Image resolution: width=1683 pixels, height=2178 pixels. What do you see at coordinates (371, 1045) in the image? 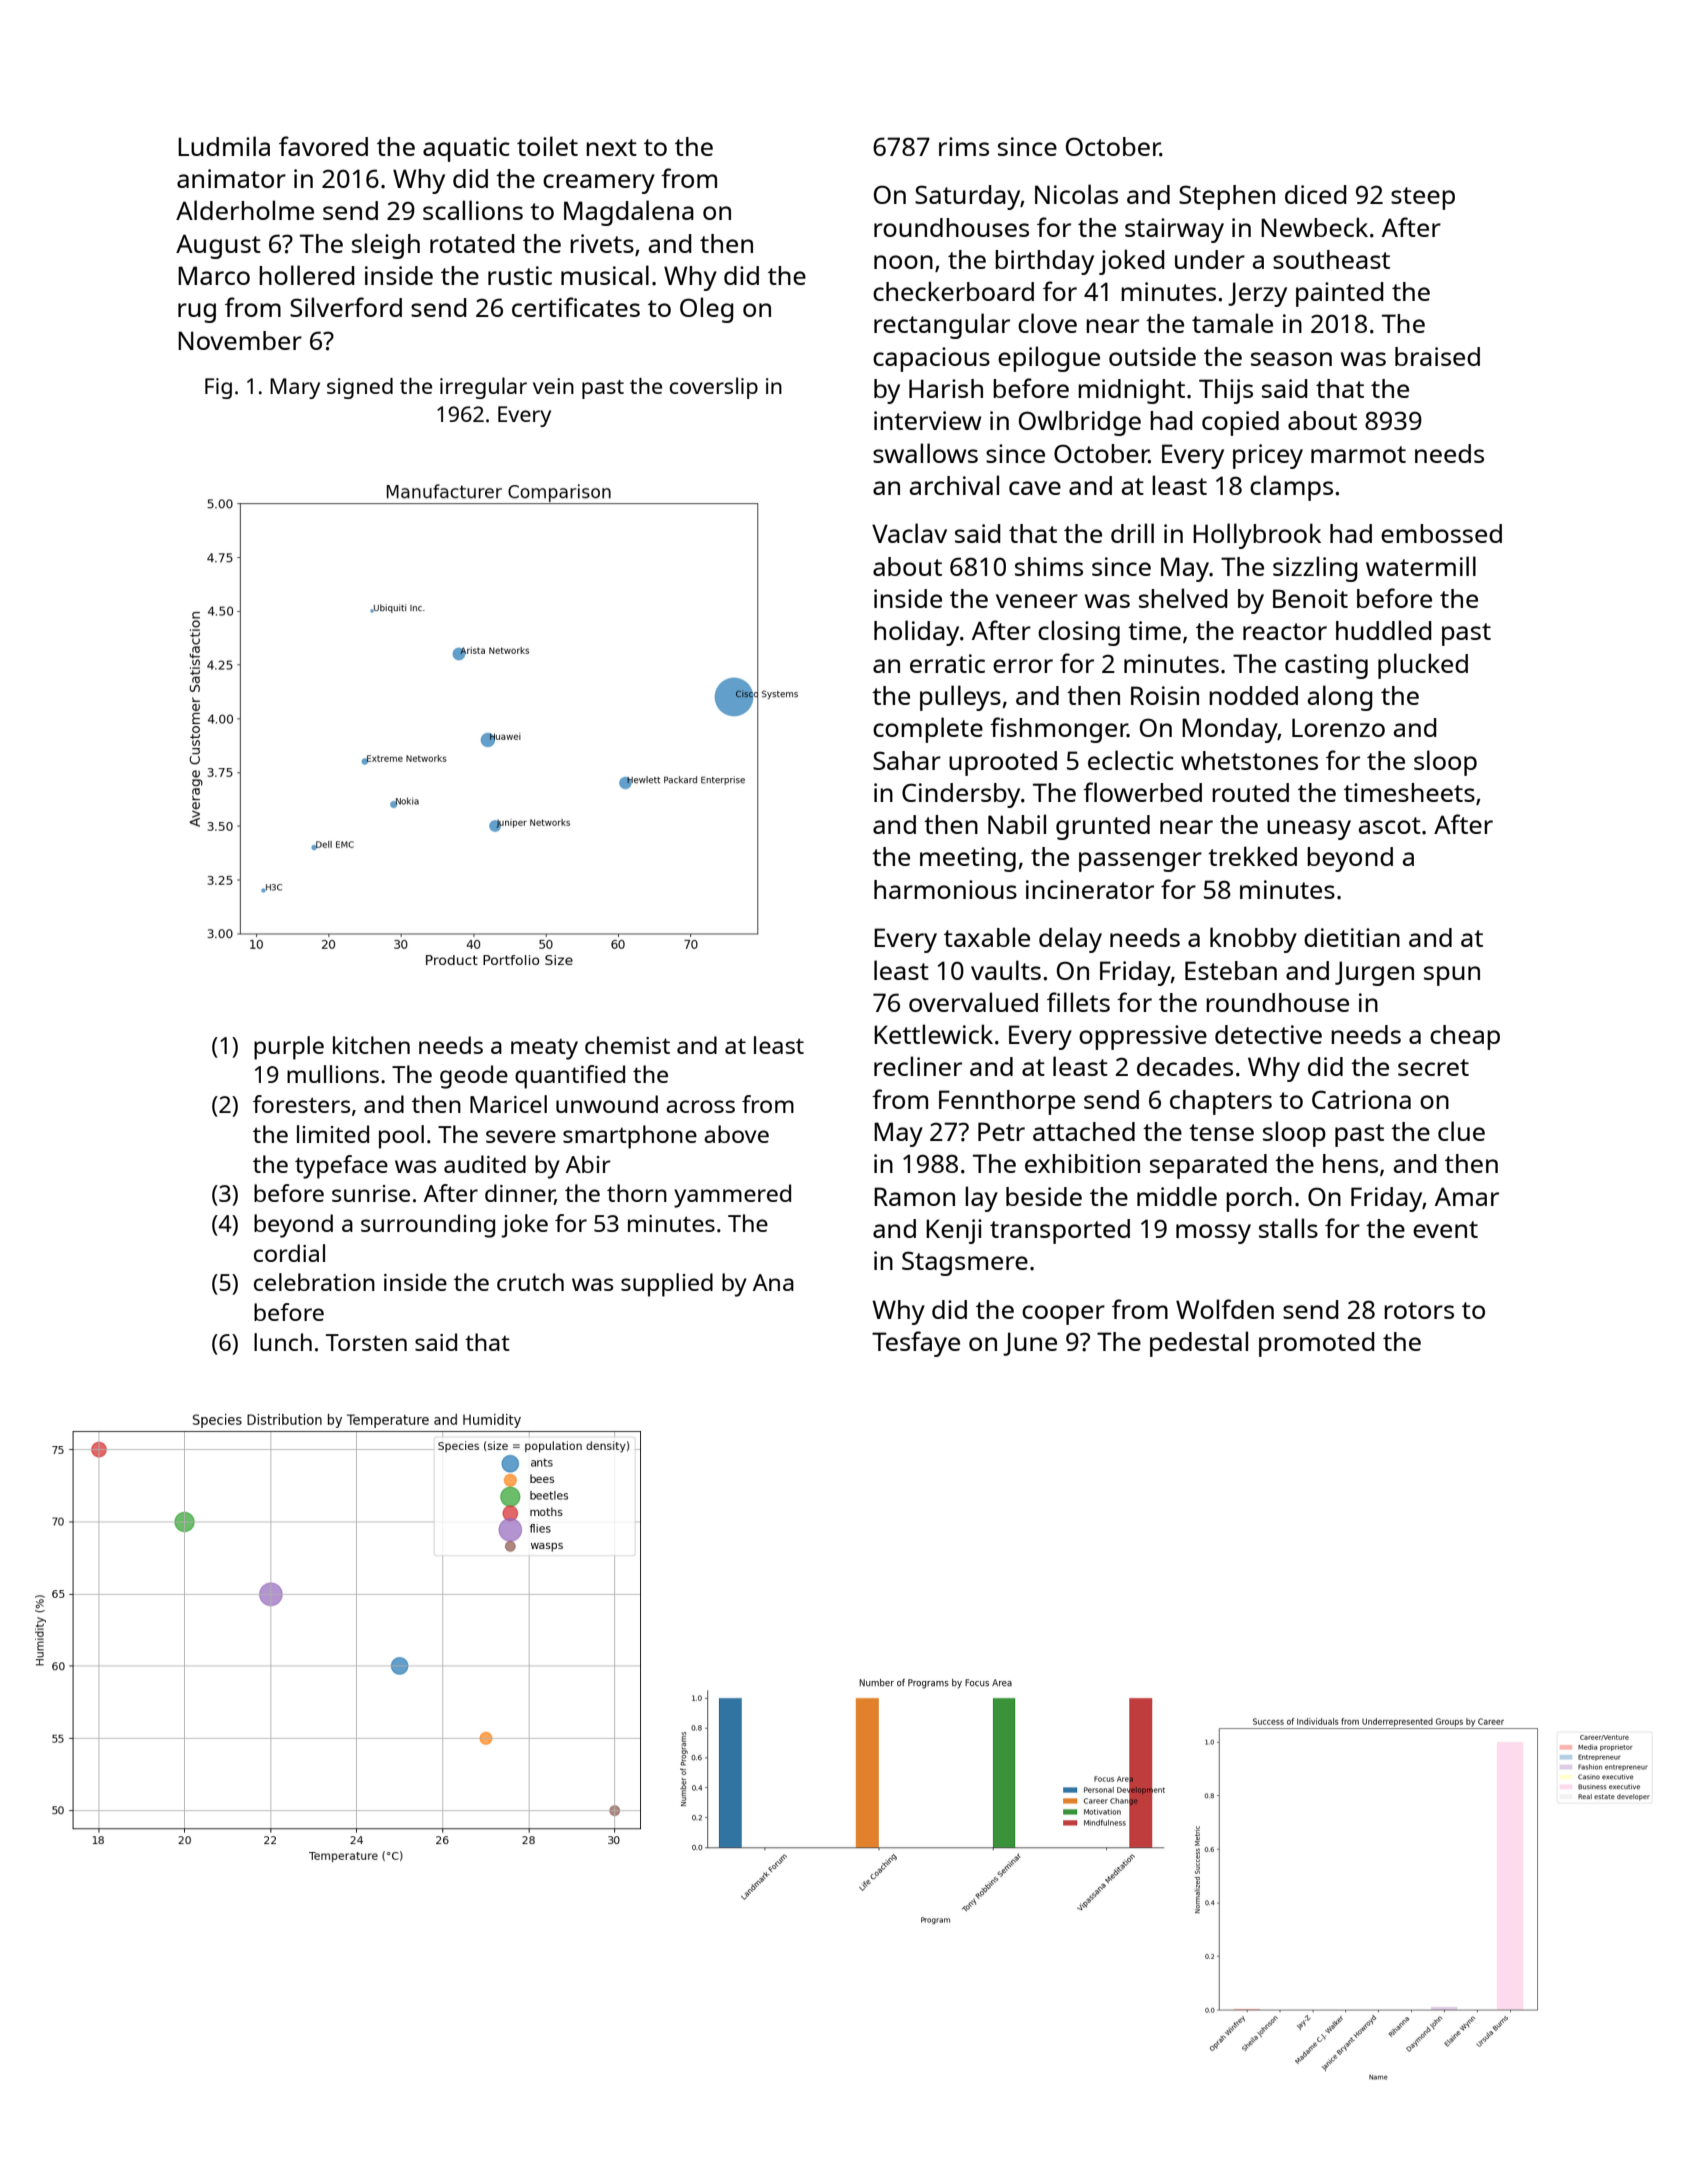
I see `kitchen` at bounding box center [371, 1045].
